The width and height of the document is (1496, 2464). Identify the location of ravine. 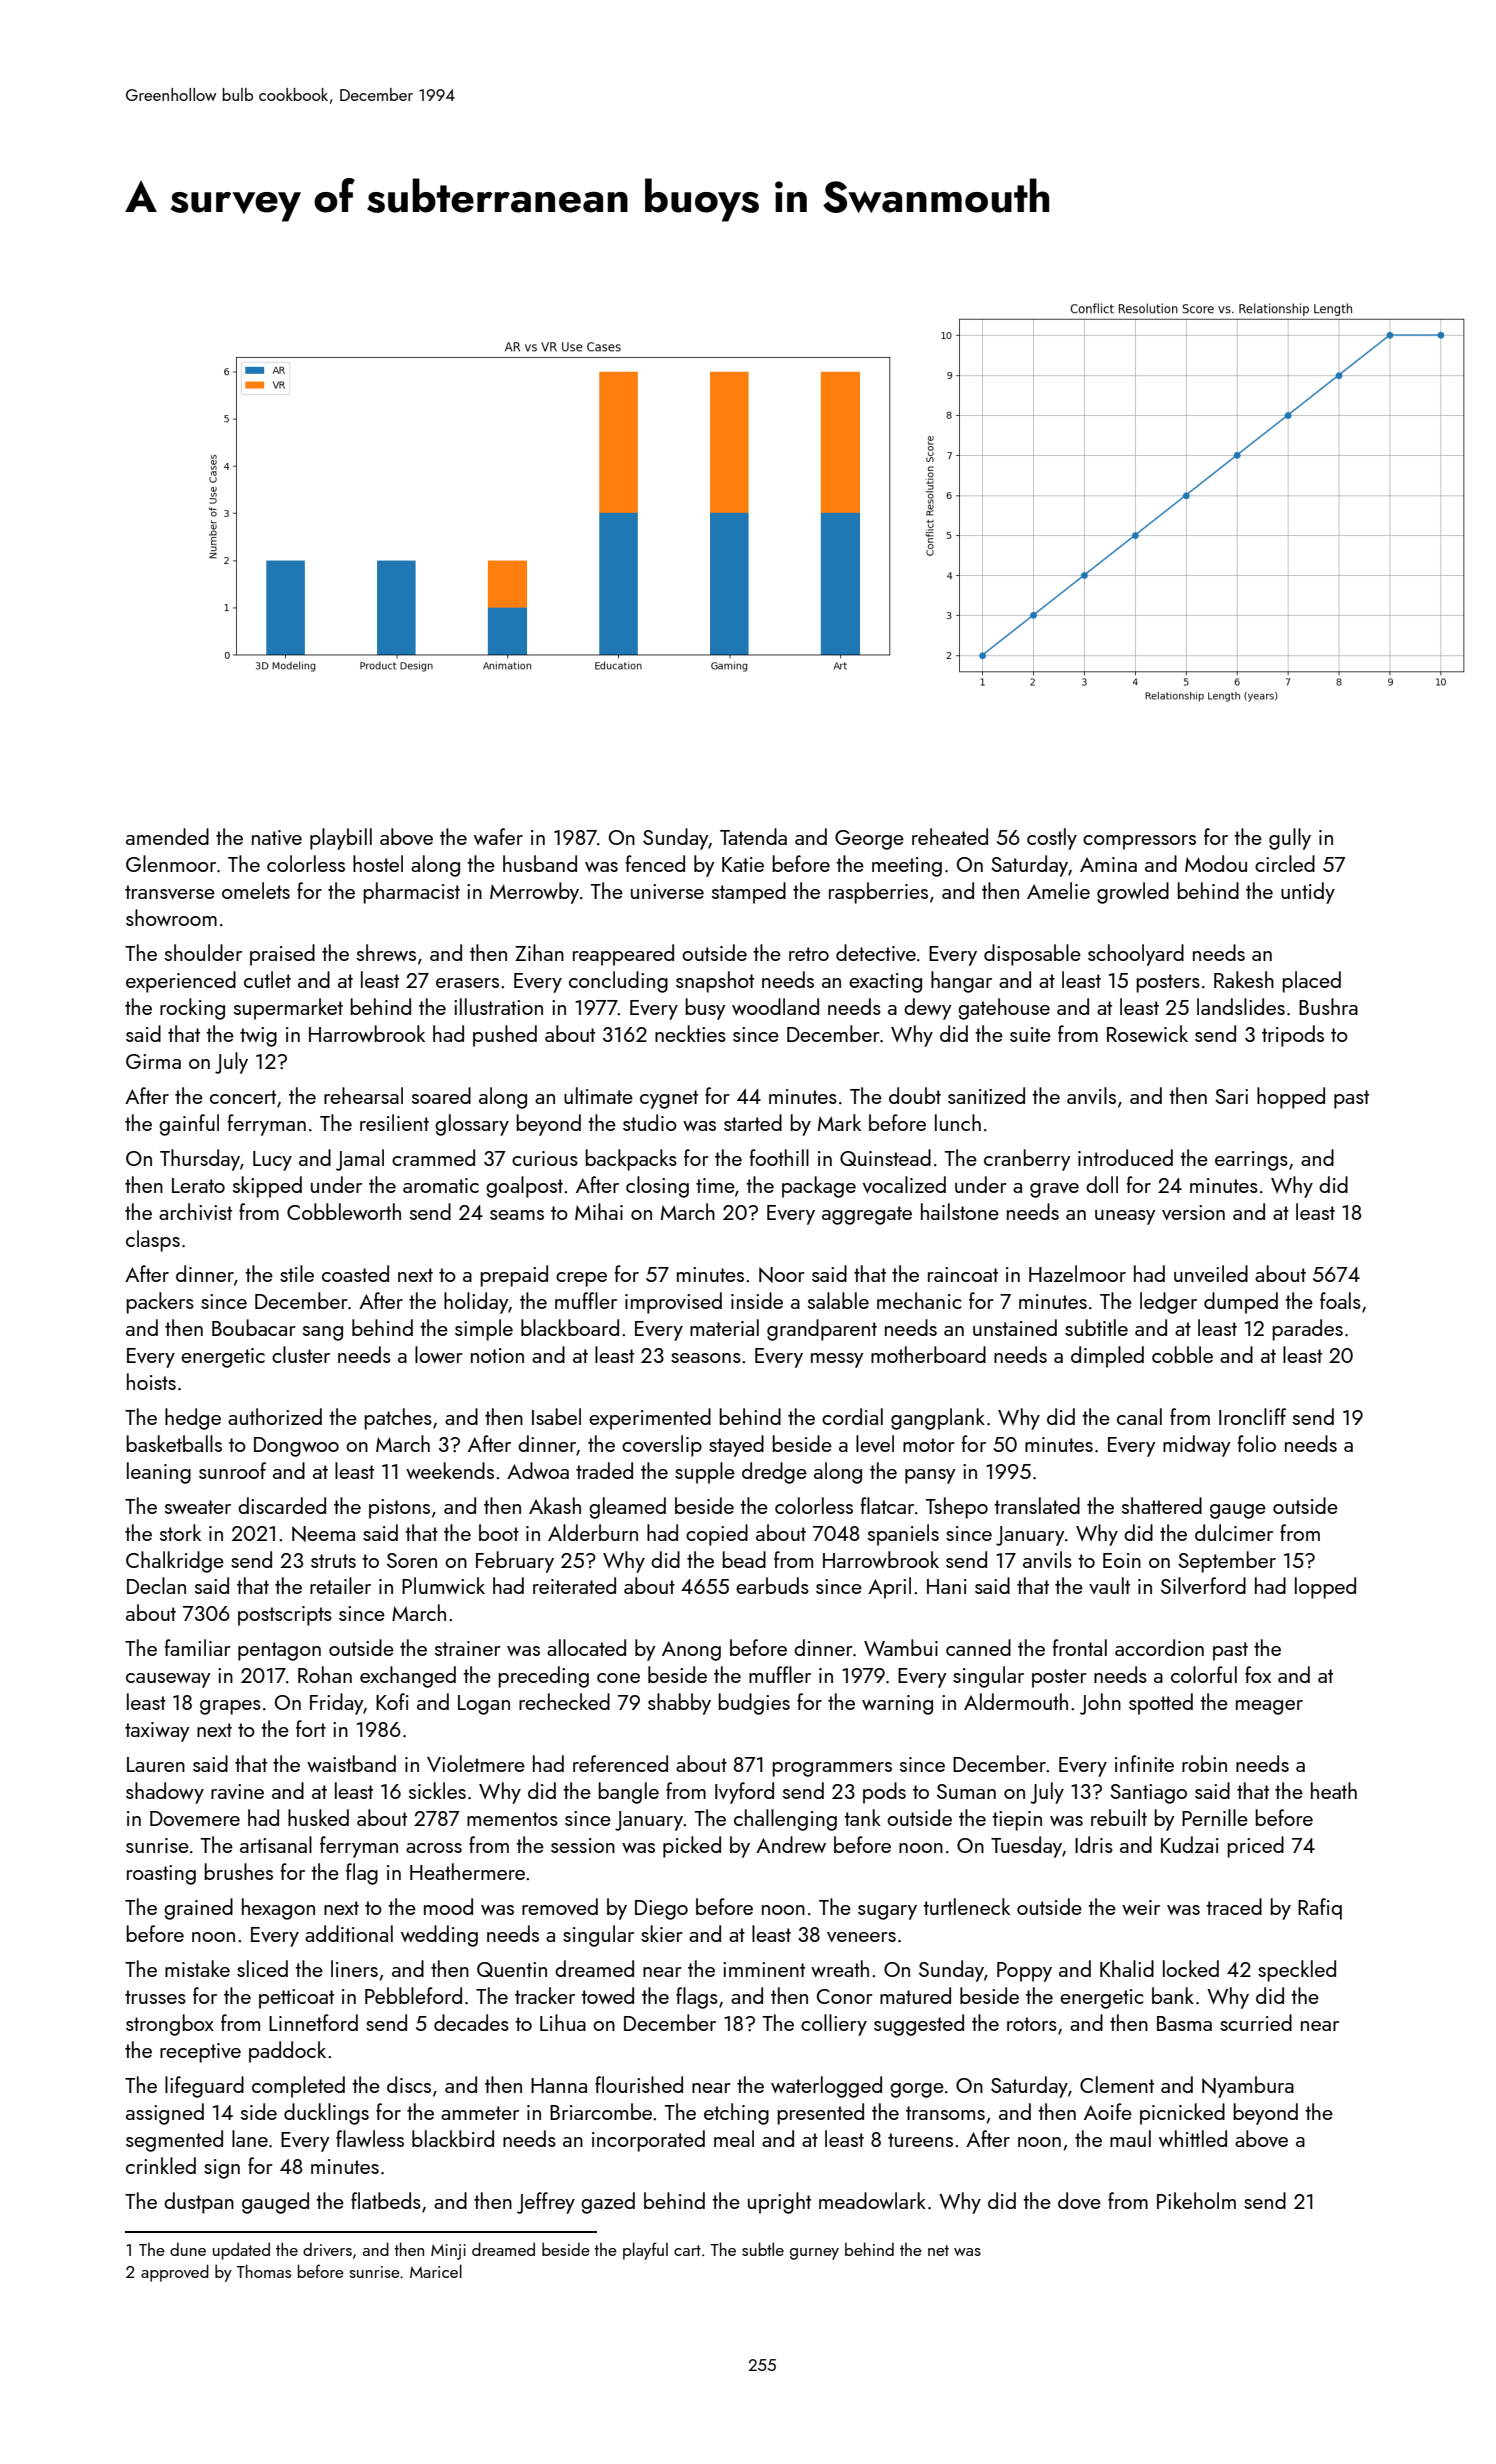
(237, 1791).
